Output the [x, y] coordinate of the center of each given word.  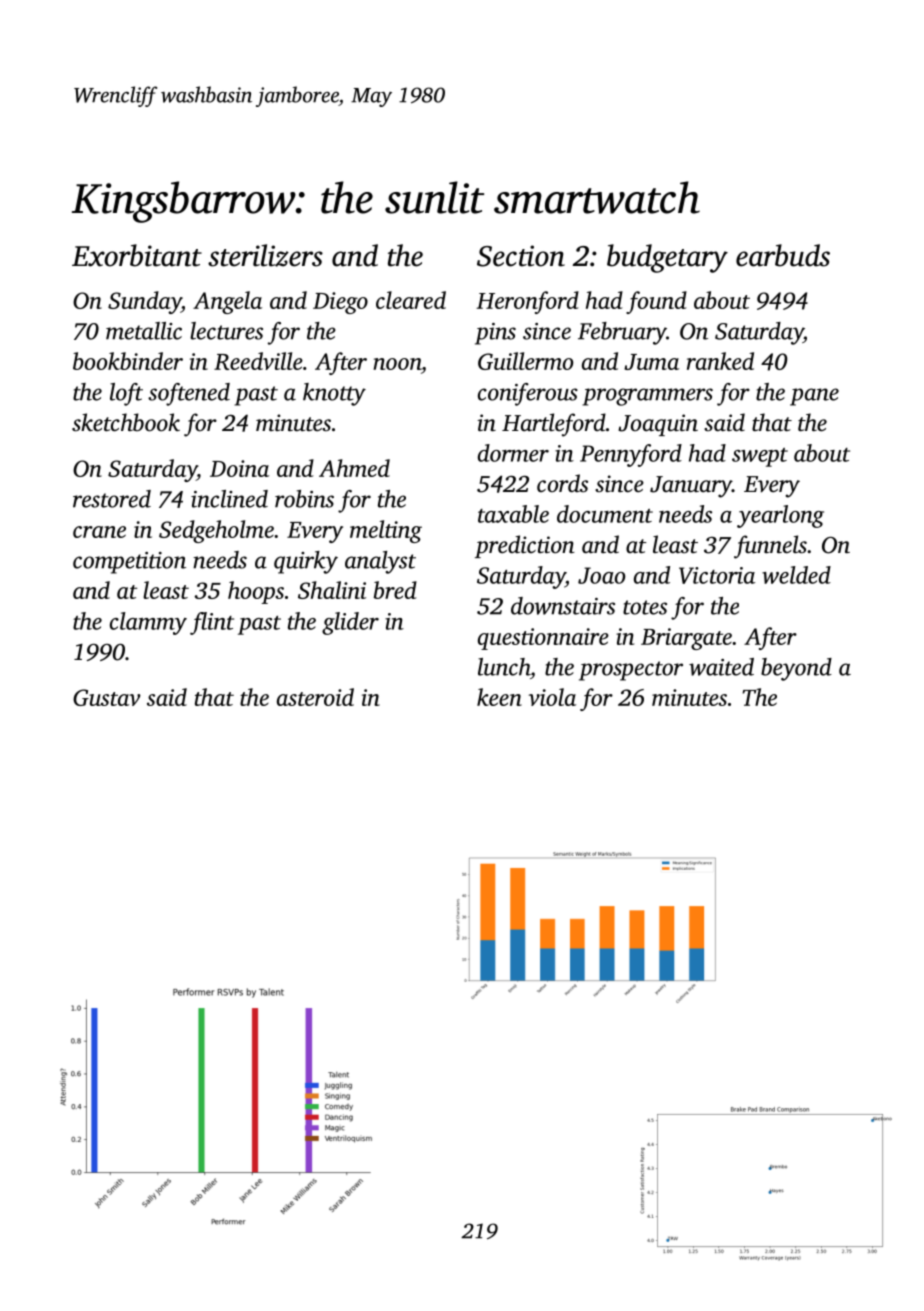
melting [386, 531]
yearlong [780, 516]
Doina [239, 468]
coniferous [528, 394]
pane [814, 397]
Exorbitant [137, 255]
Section [521, 256]
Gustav [107, 697]
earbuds [783, 255]
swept [760, 457]
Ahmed [354, 468]
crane [99, 532]
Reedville [258, 361]
